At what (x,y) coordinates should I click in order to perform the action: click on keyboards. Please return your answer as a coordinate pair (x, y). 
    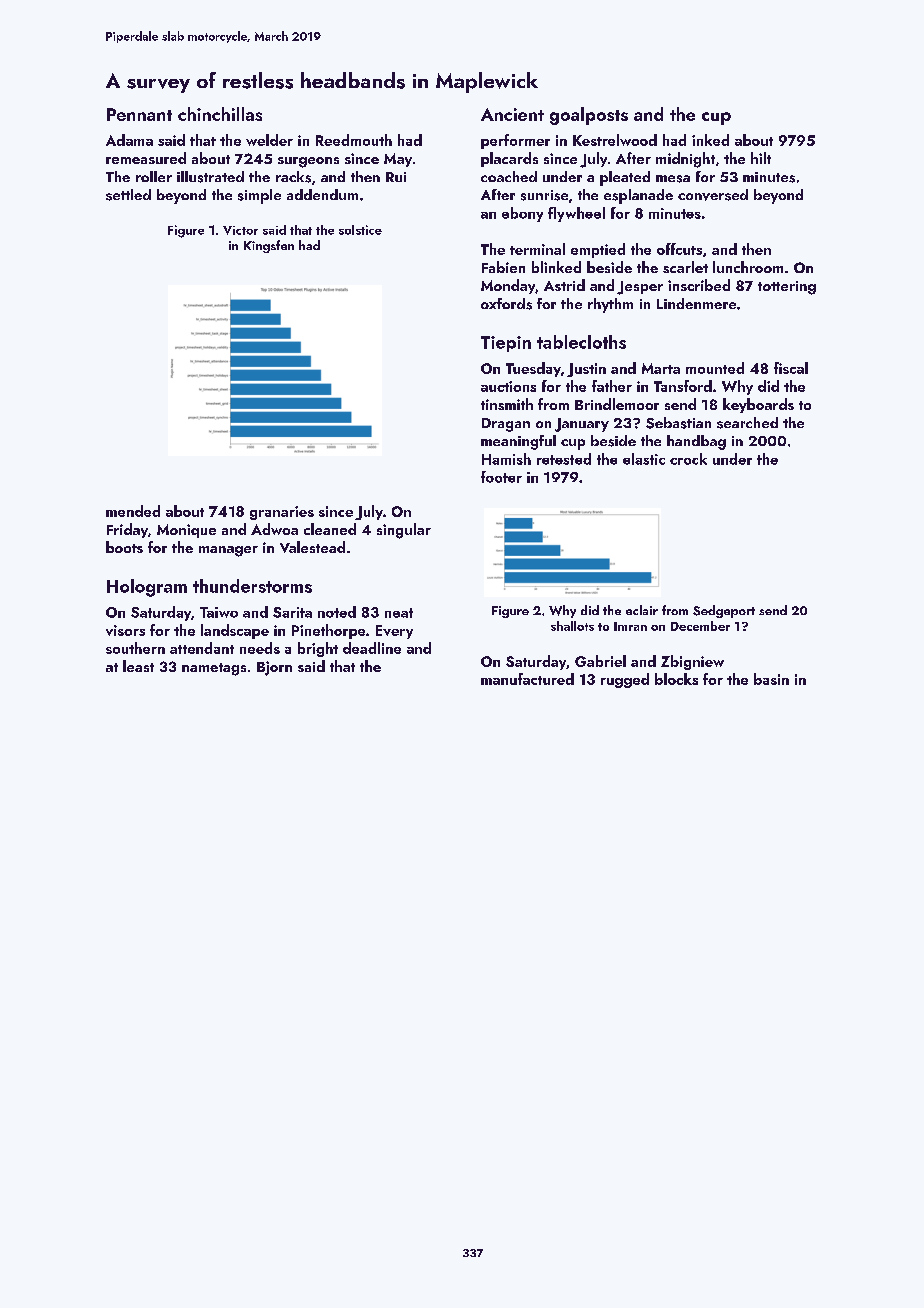
    Looking at the image, I should click on (758, 405).
